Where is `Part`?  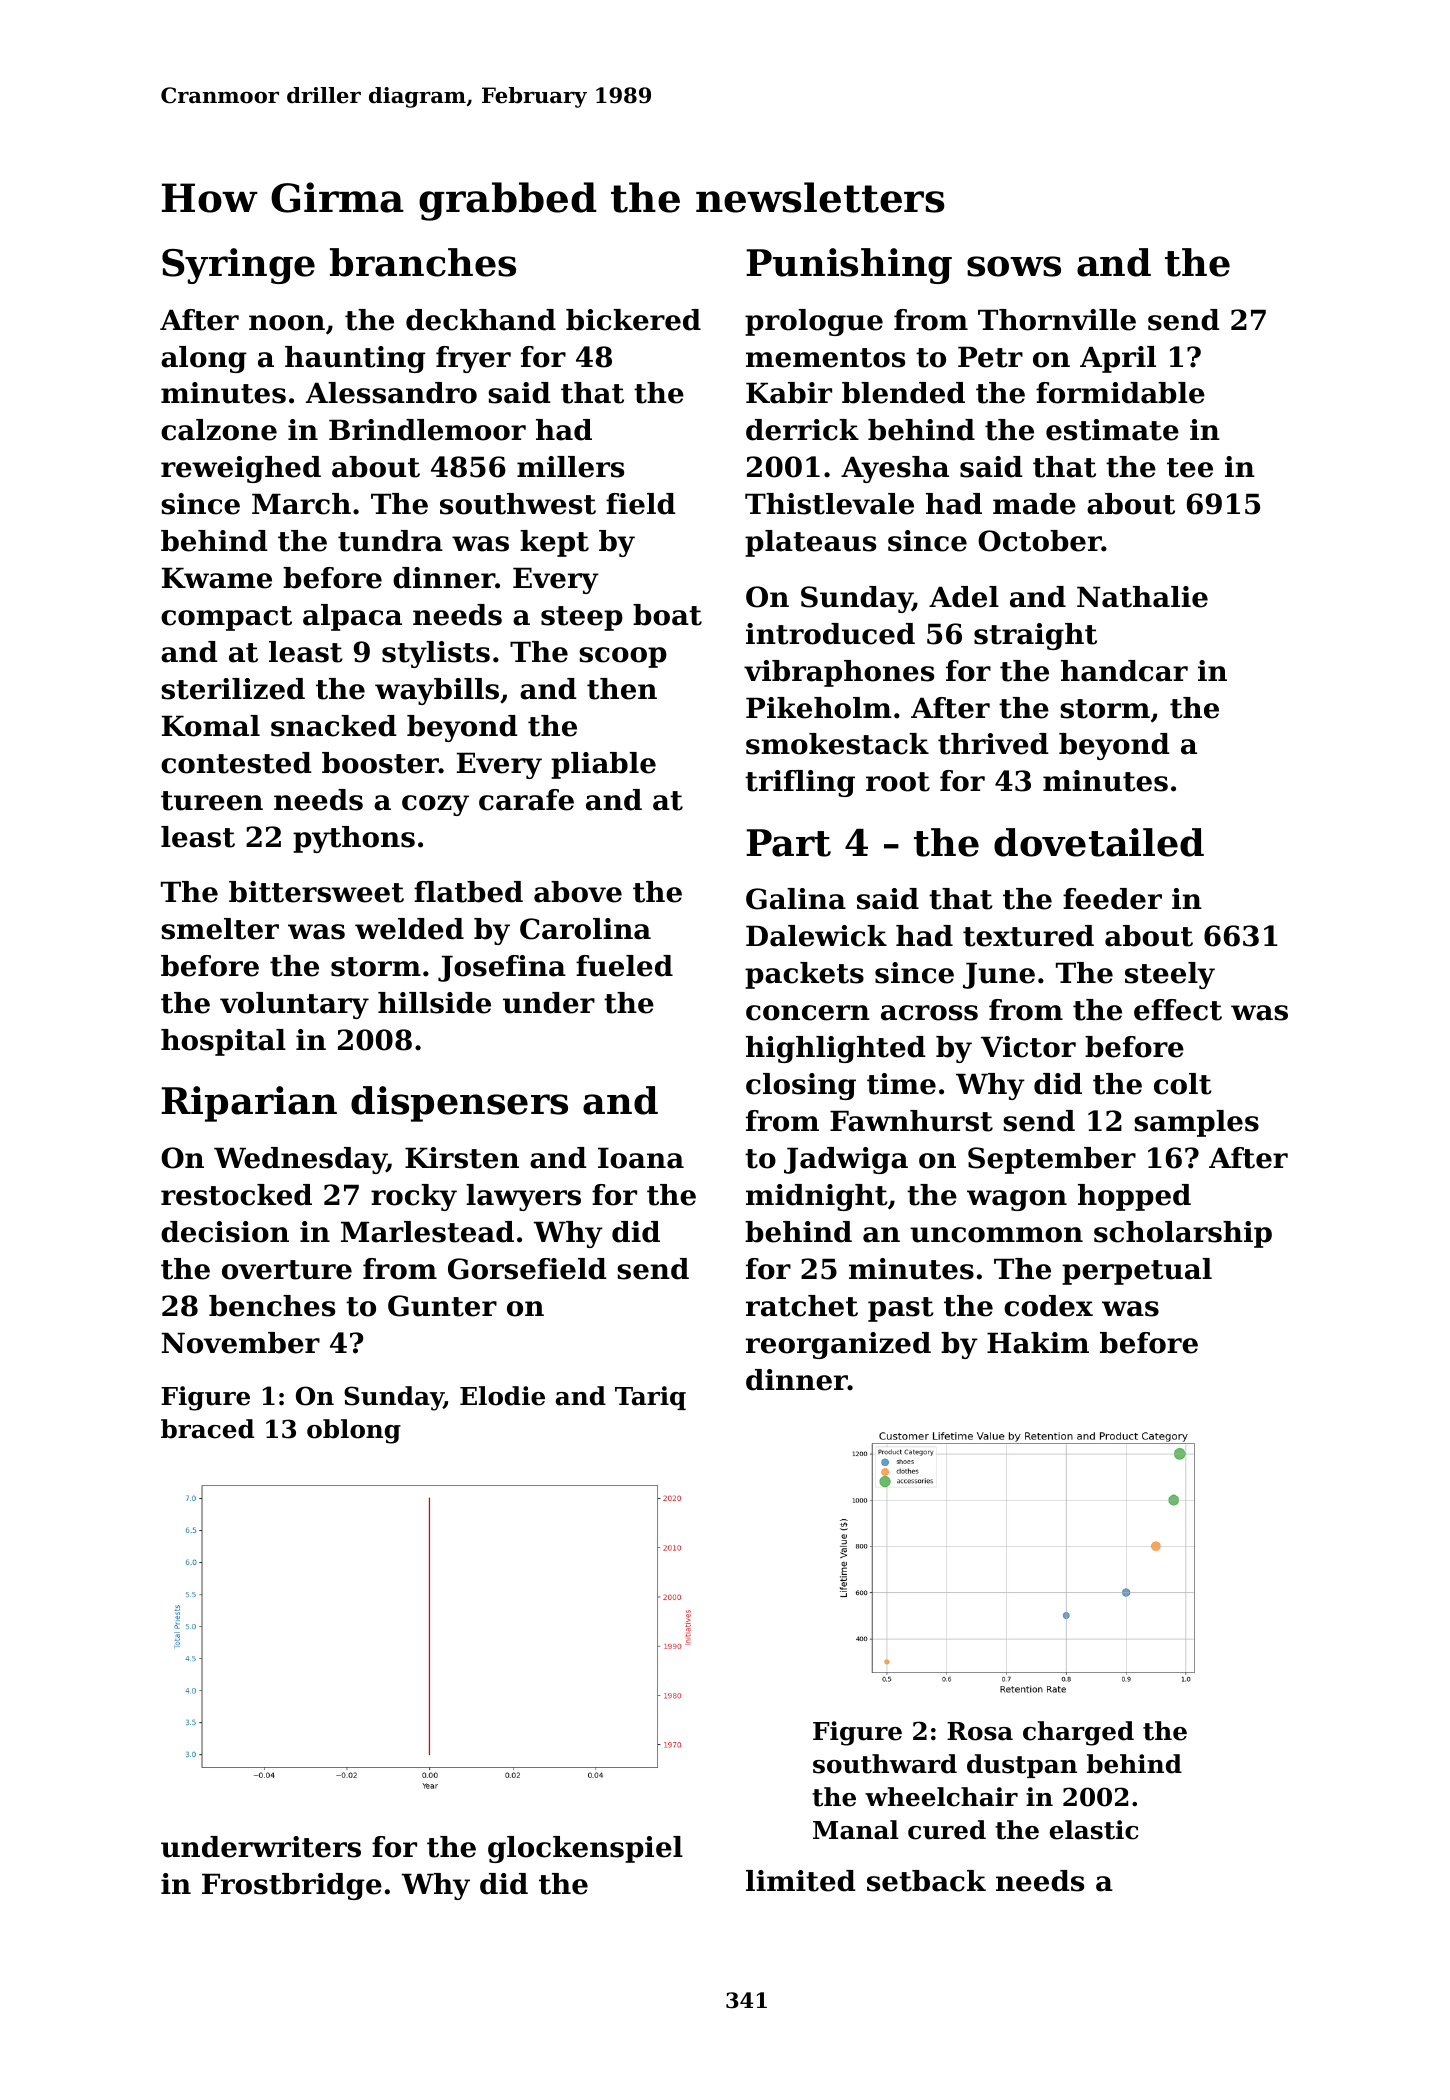
Part is located at coordinates (788, 843).
